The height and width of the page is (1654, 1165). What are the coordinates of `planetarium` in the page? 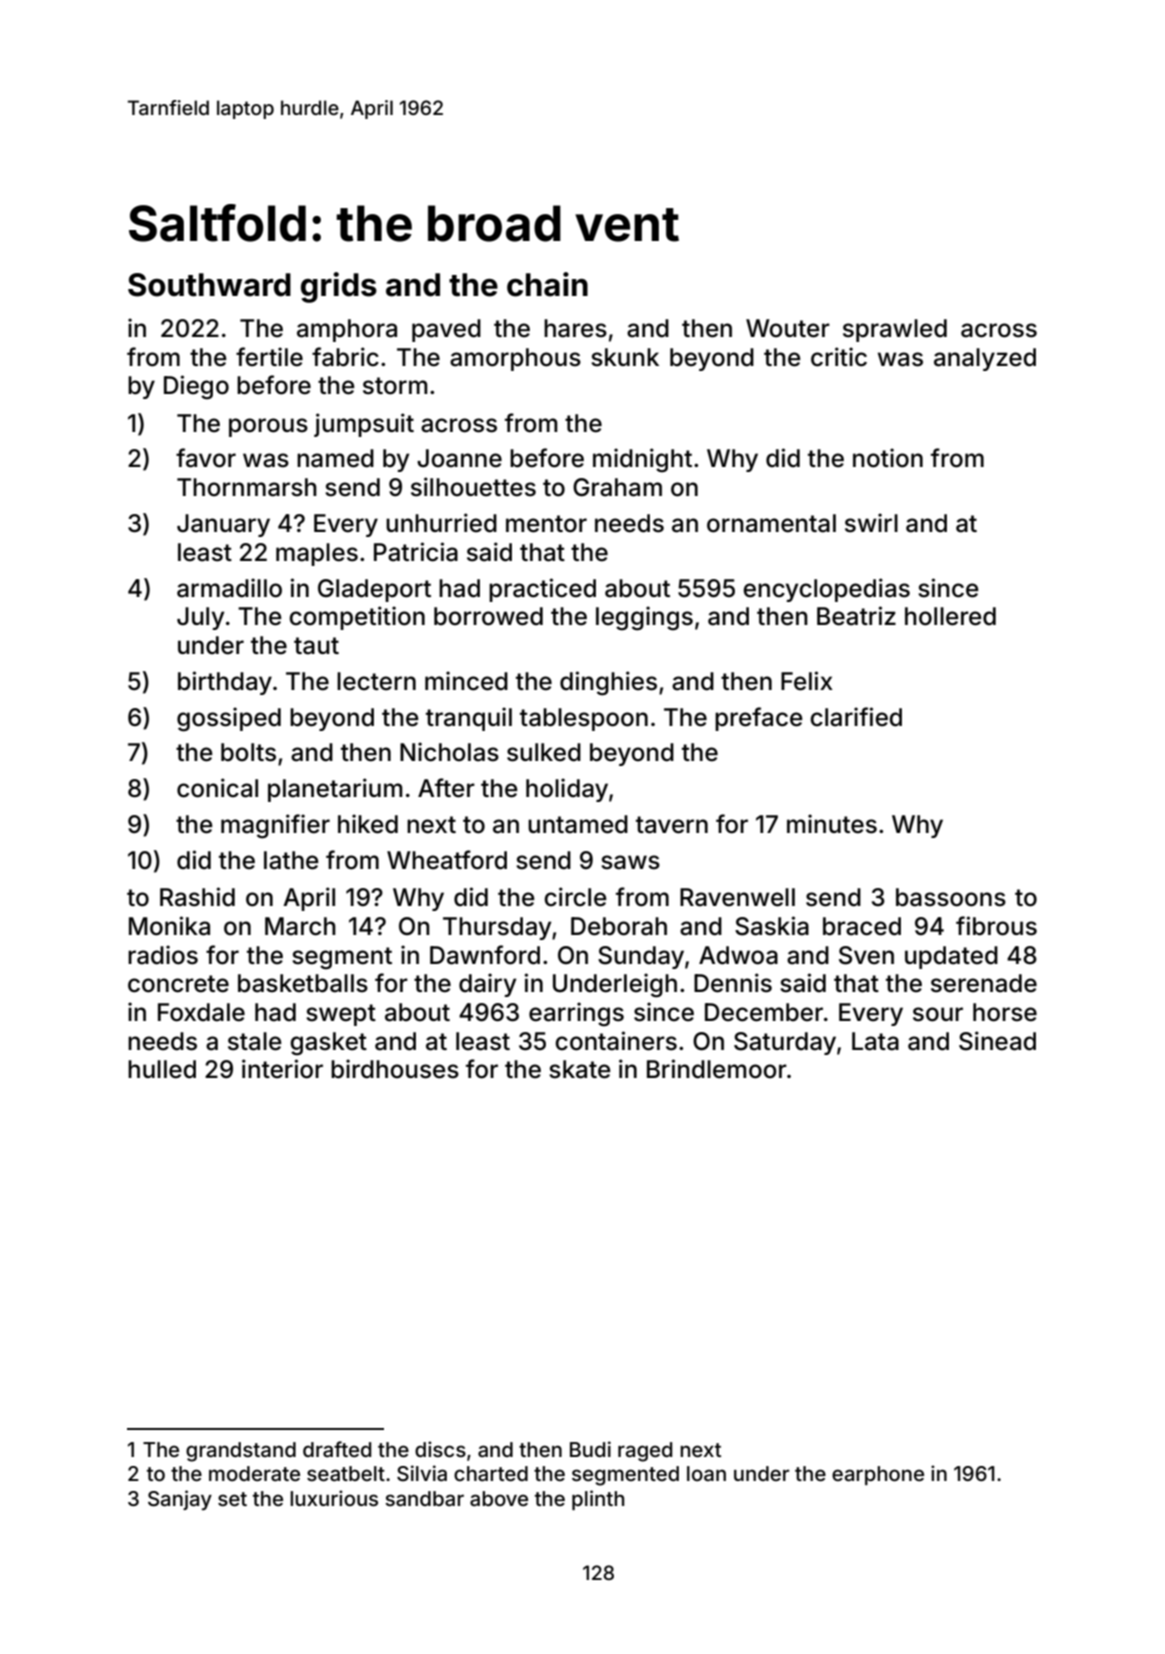 It's located at (335, 790).
